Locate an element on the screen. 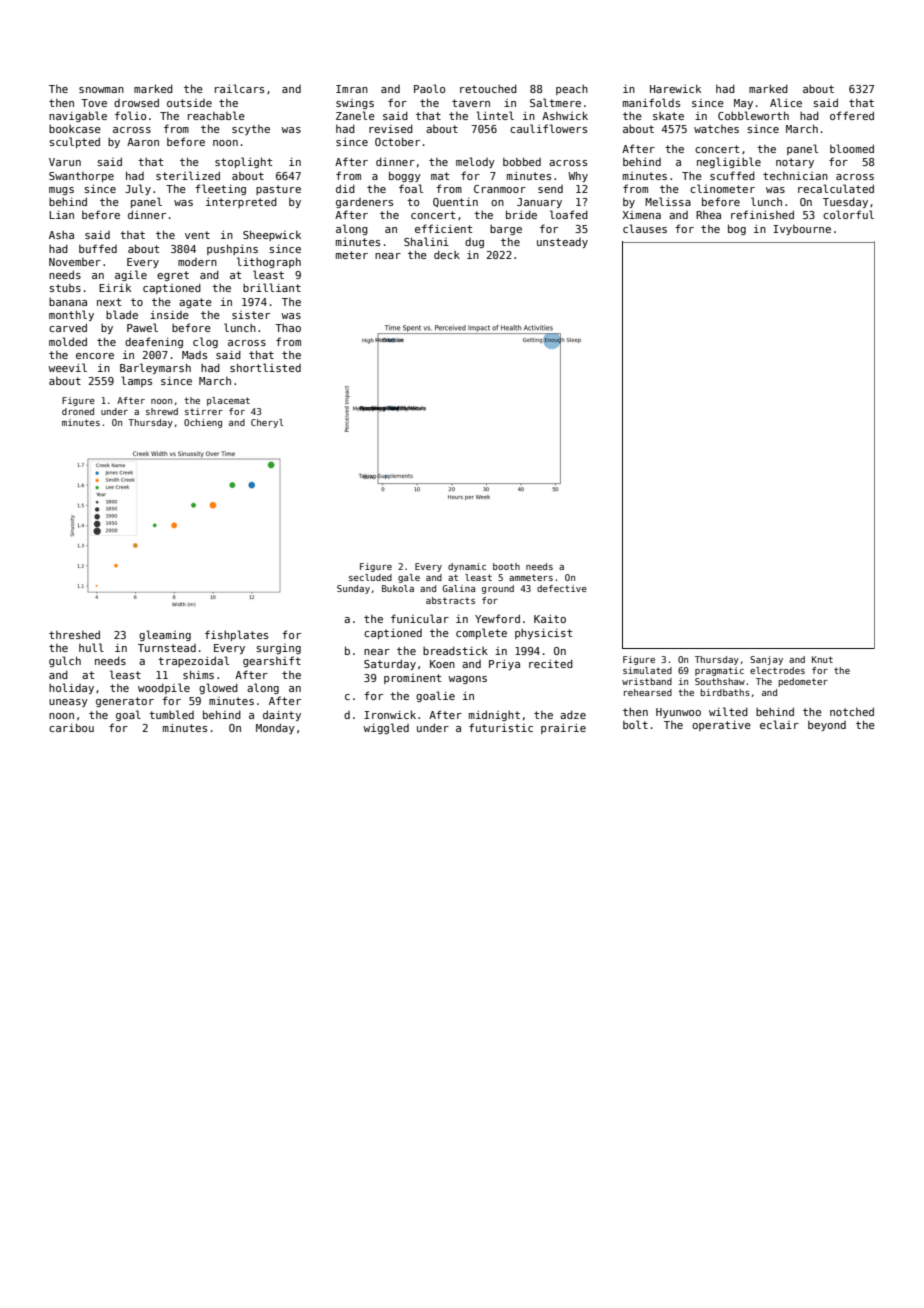  unsteady is located at coordinates (562, 243).
